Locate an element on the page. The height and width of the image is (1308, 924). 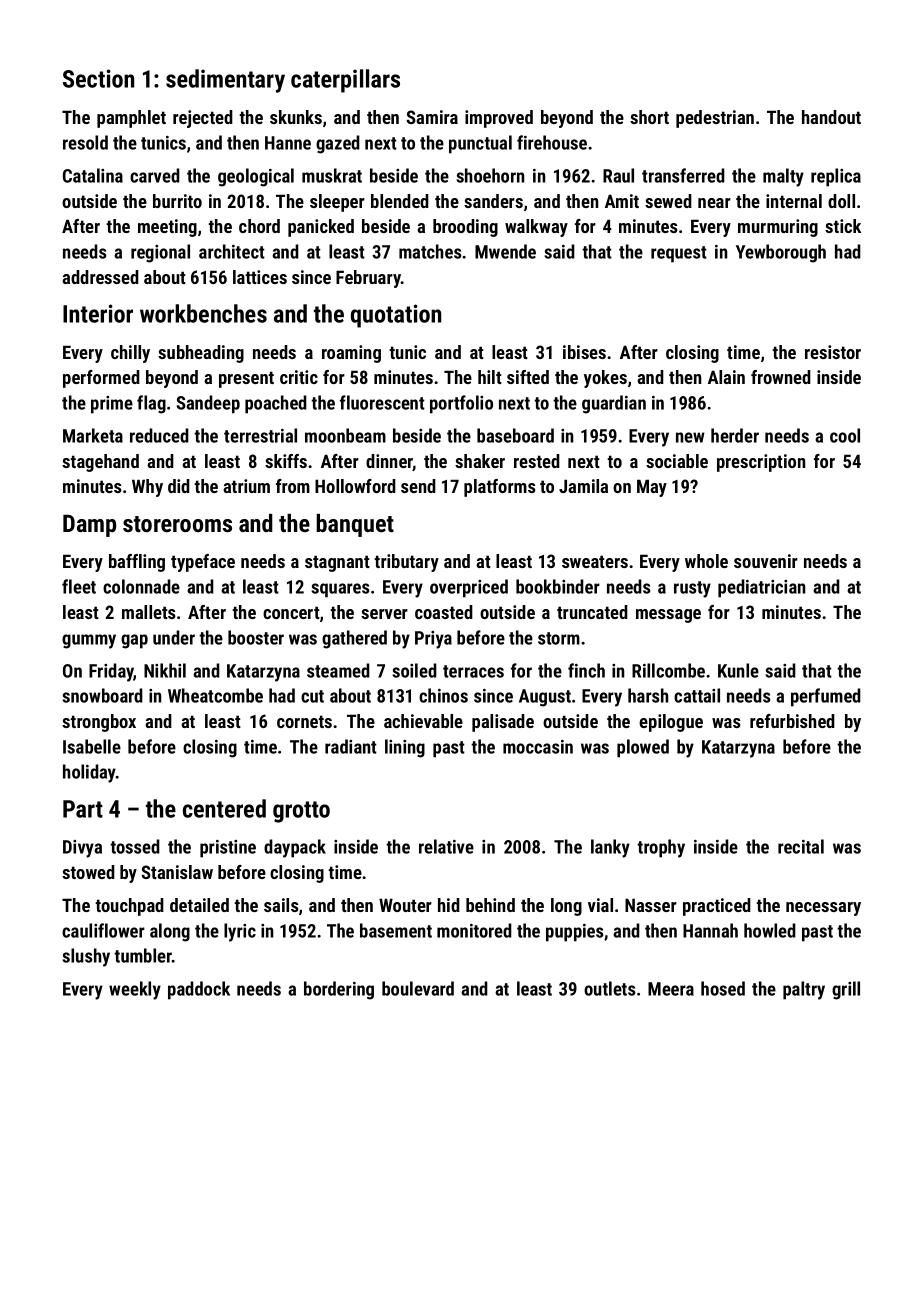
Wheatcombe is located at coordinates (215, 695).
